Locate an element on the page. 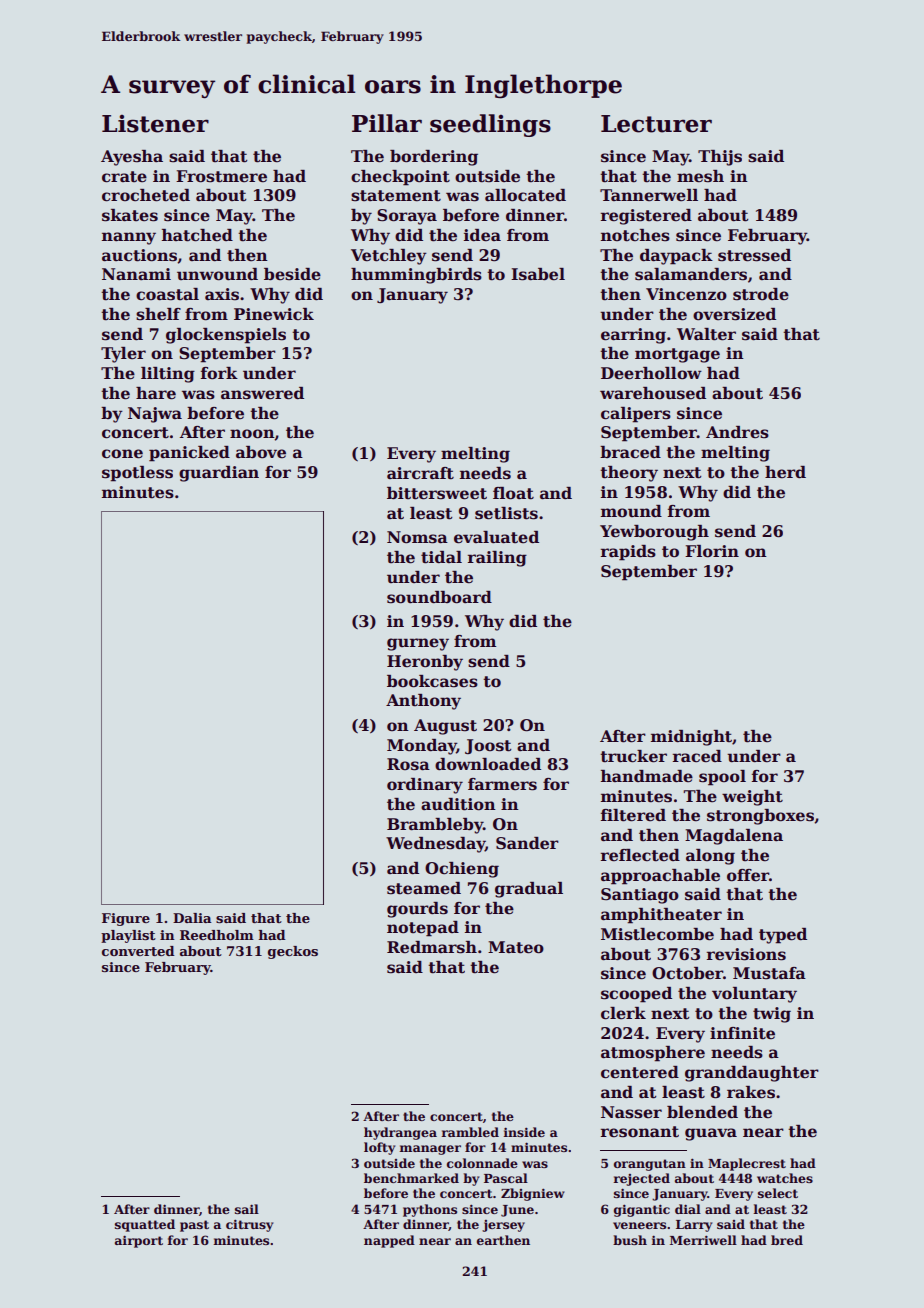  Vetchley is located at coordinates (389, 257).
